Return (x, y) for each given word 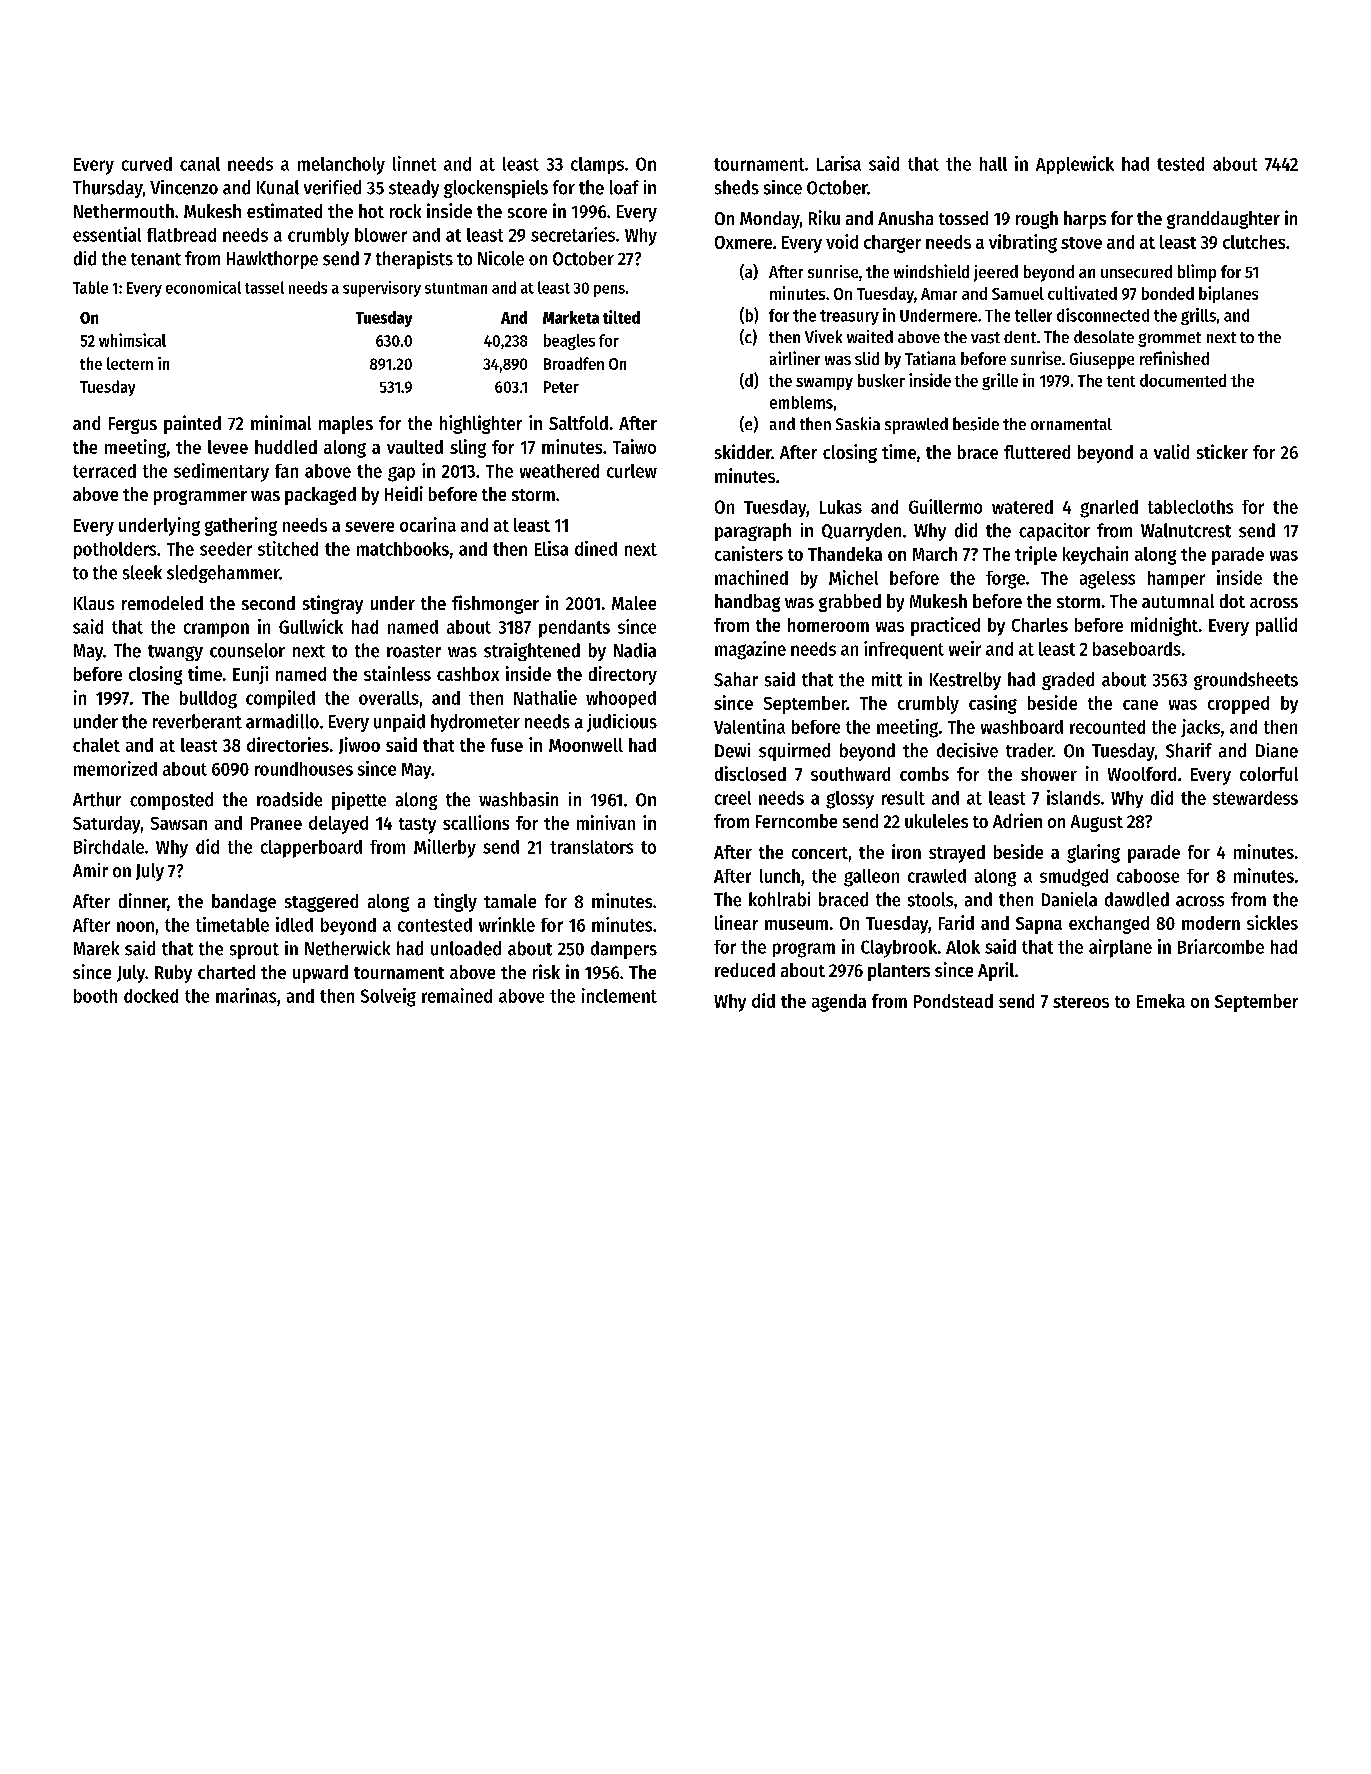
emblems (801, 402)
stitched (288, 548)
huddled (286, 447)
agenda (839, 1003)
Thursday (108, 189)
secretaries (573, 234)
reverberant (197, 721)
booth (95, 996)
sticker (1222, 451)
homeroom (828, 625)
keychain (1095, 555)
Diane (1277, 750)
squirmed (794, 752)
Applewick (1075, 165)
